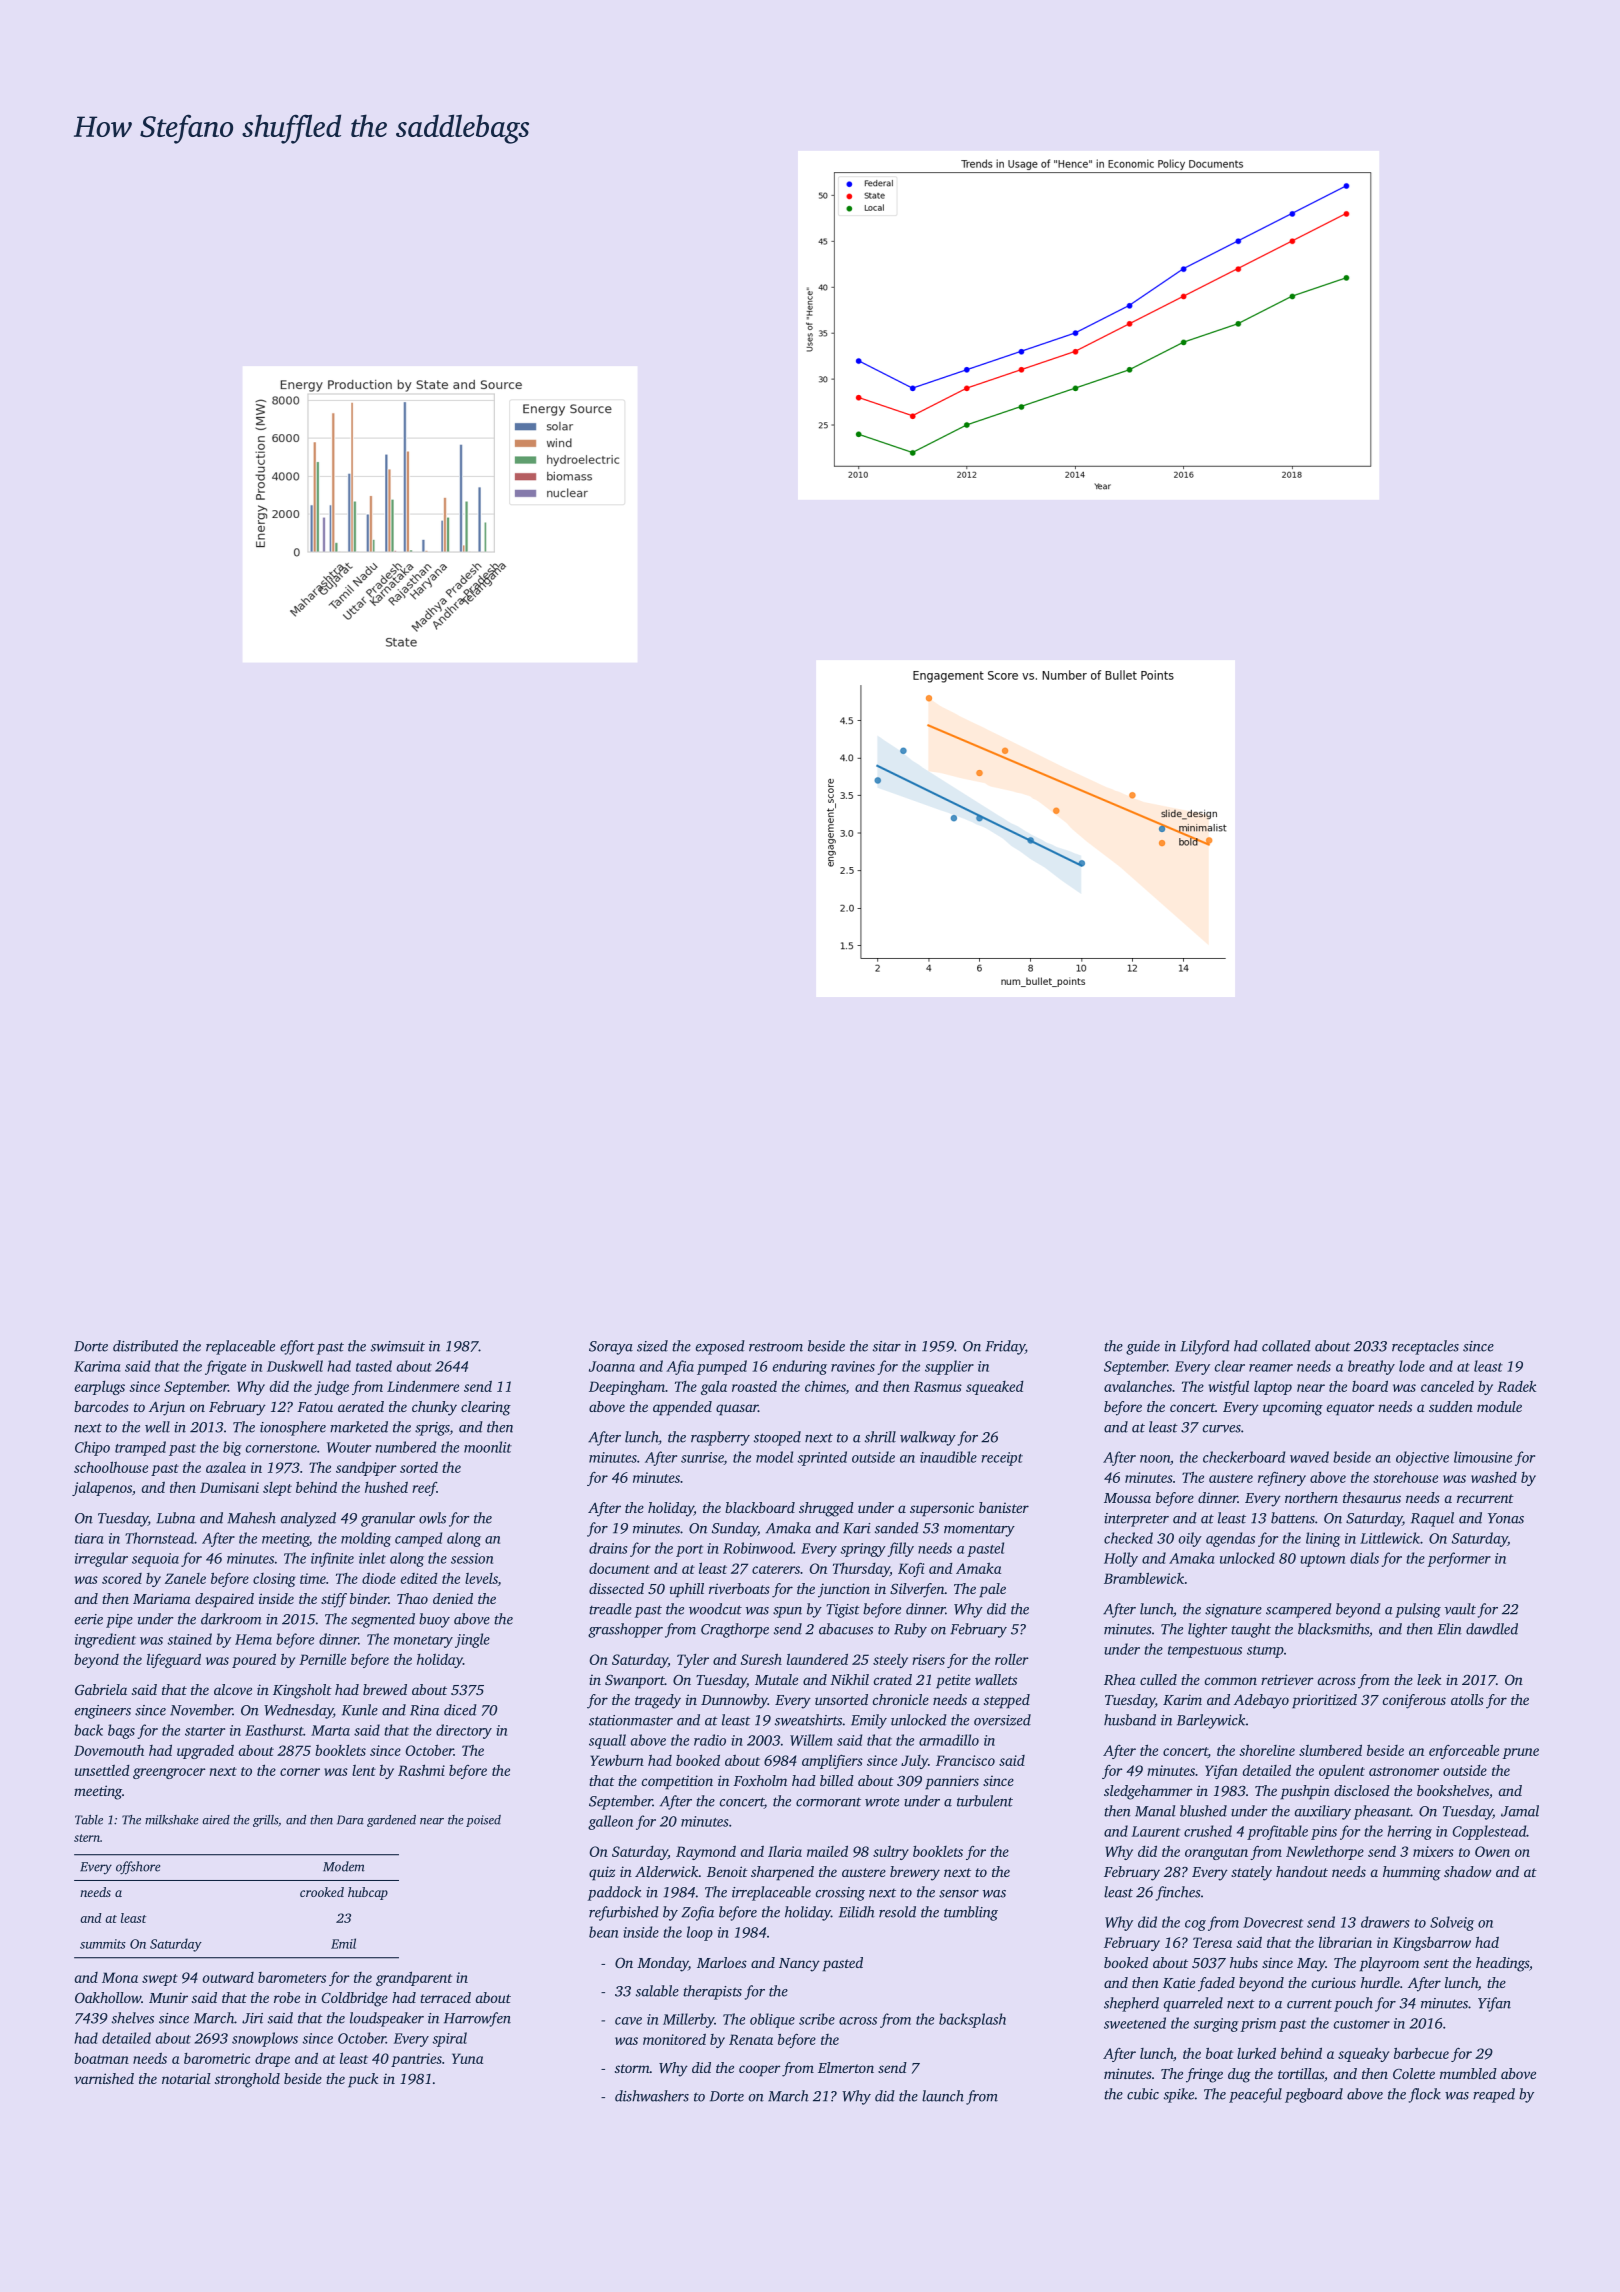 This page has width=1620, height=2292. I want to click on Arjun, so click(167, 1408).
